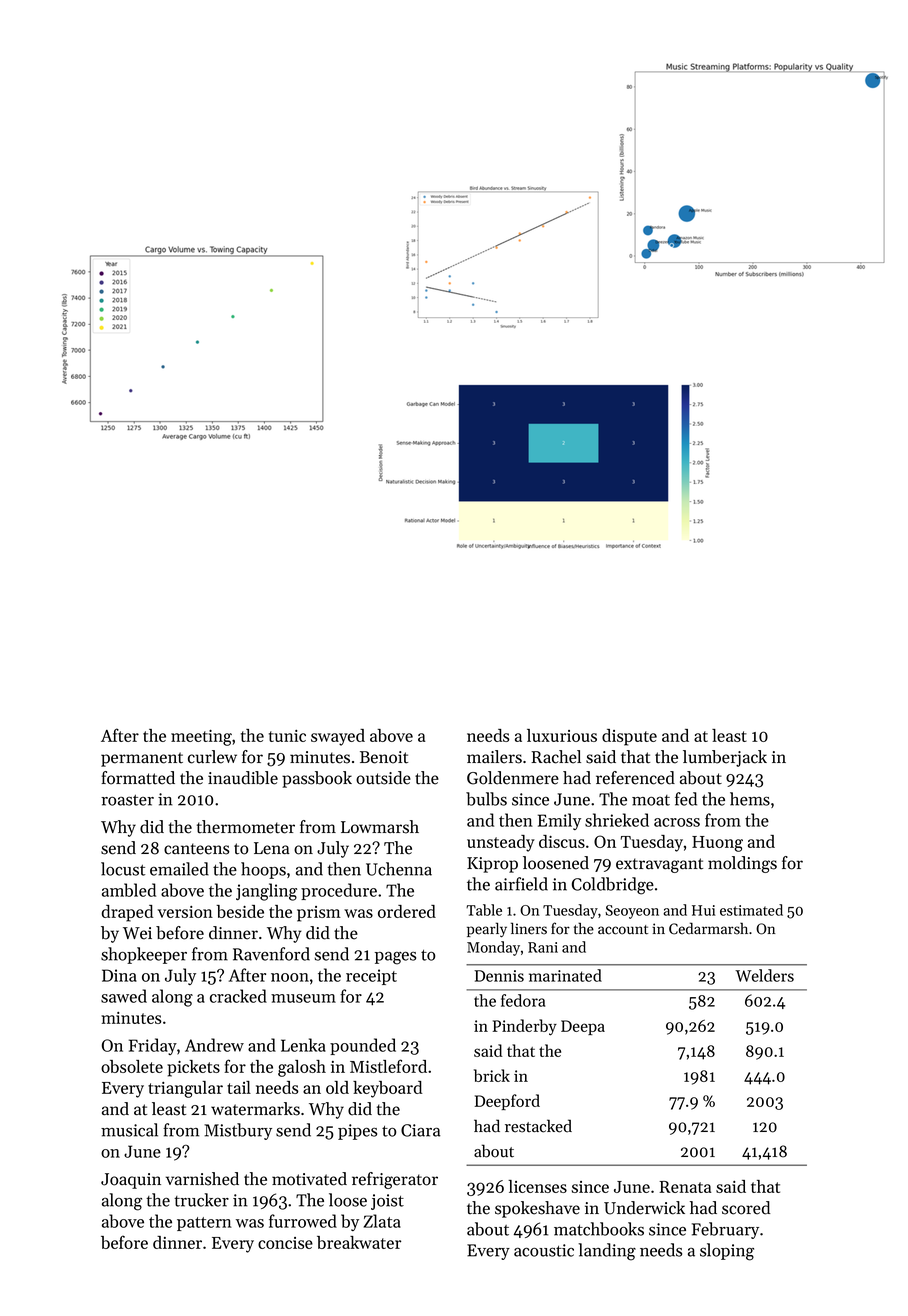 The height and width of the image is (1316, 908). I want to click on pattern, so click(204, 1224).
